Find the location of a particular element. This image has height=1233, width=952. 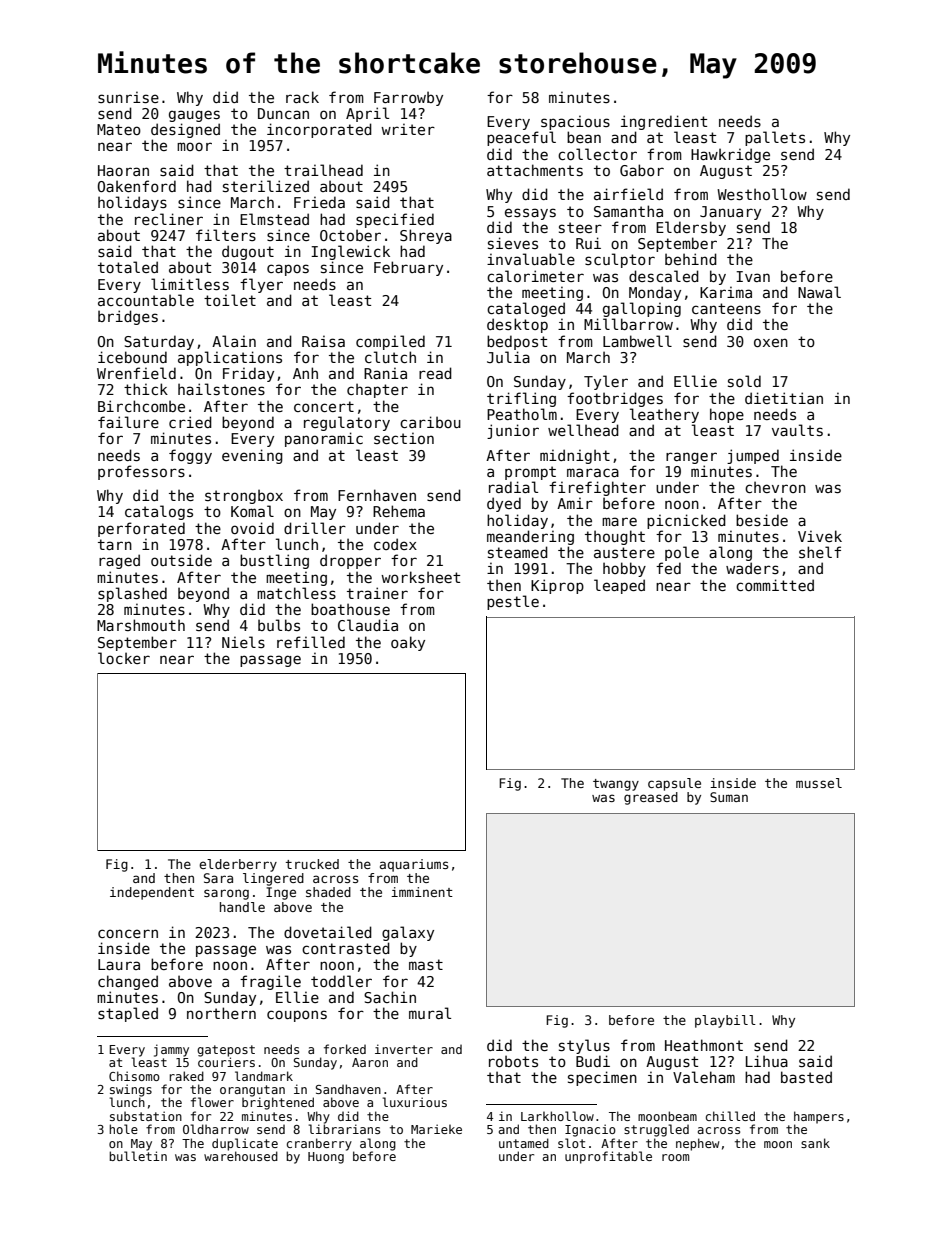

attachments is located at coordinates (535, 170).
